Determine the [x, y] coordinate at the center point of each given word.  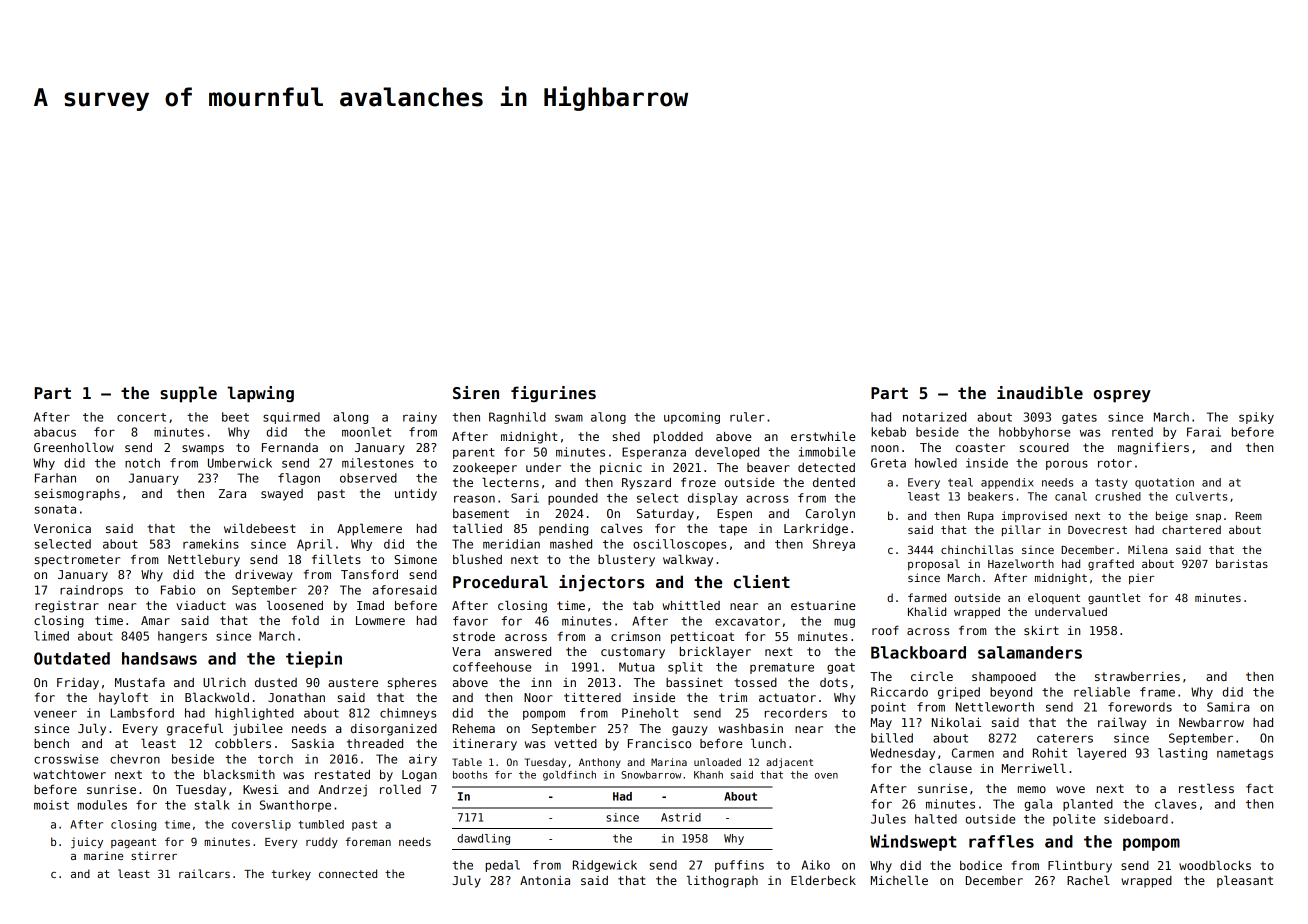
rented [1132, 432]
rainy [420, 418]
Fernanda [290, 447]
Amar [155, 620]
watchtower [69, 774]
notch [142, 463]
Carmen [973, 753]
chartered [1191, 529]
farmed [927, 597]
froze [698, 482]
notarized [934, 417]
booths [470, 775]
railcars [204, 873]
